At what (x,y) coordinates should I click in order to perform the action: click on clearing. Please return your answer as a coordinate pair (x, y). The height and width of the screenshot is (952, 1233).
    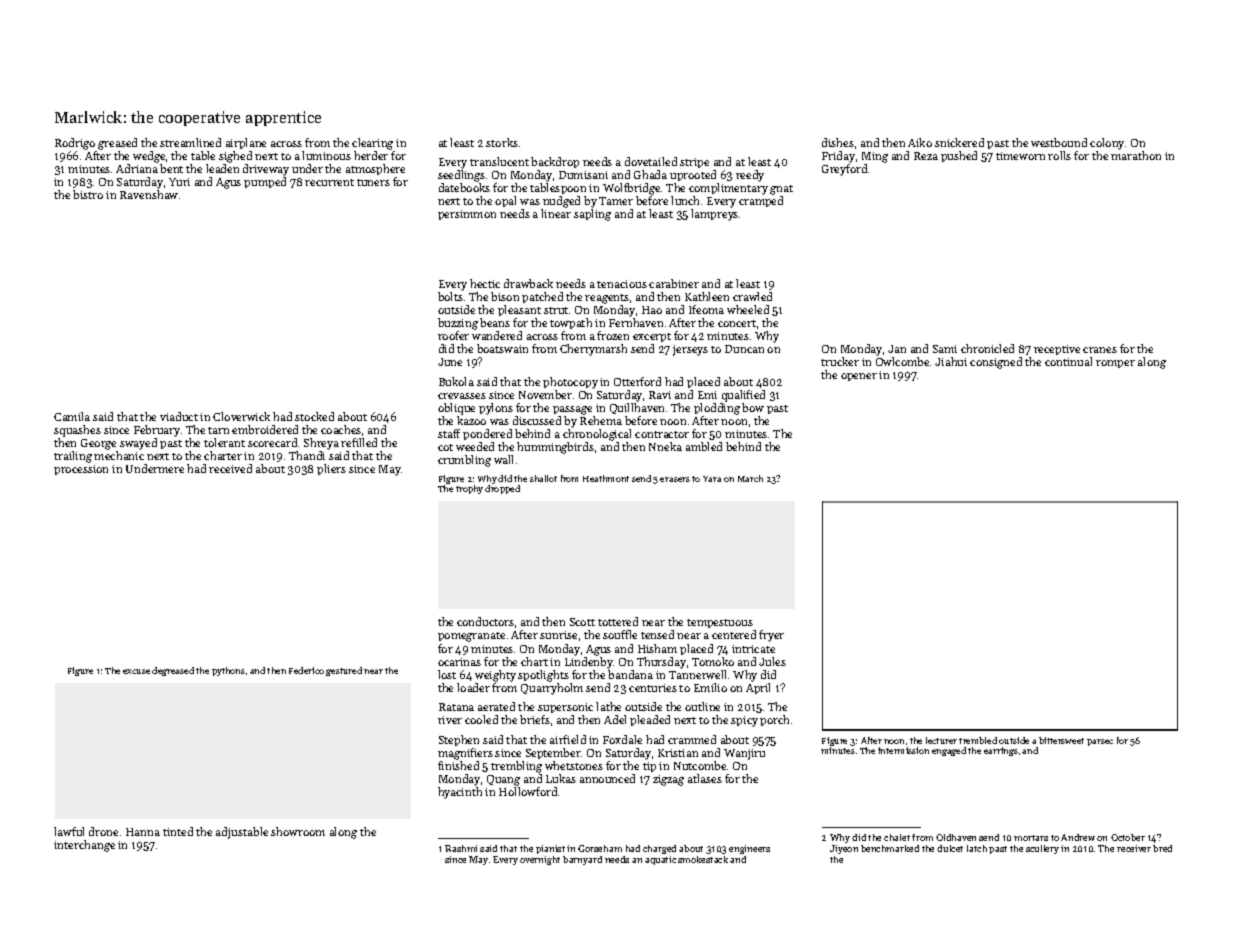
    Looking at the image, I should click on (372, 144).
